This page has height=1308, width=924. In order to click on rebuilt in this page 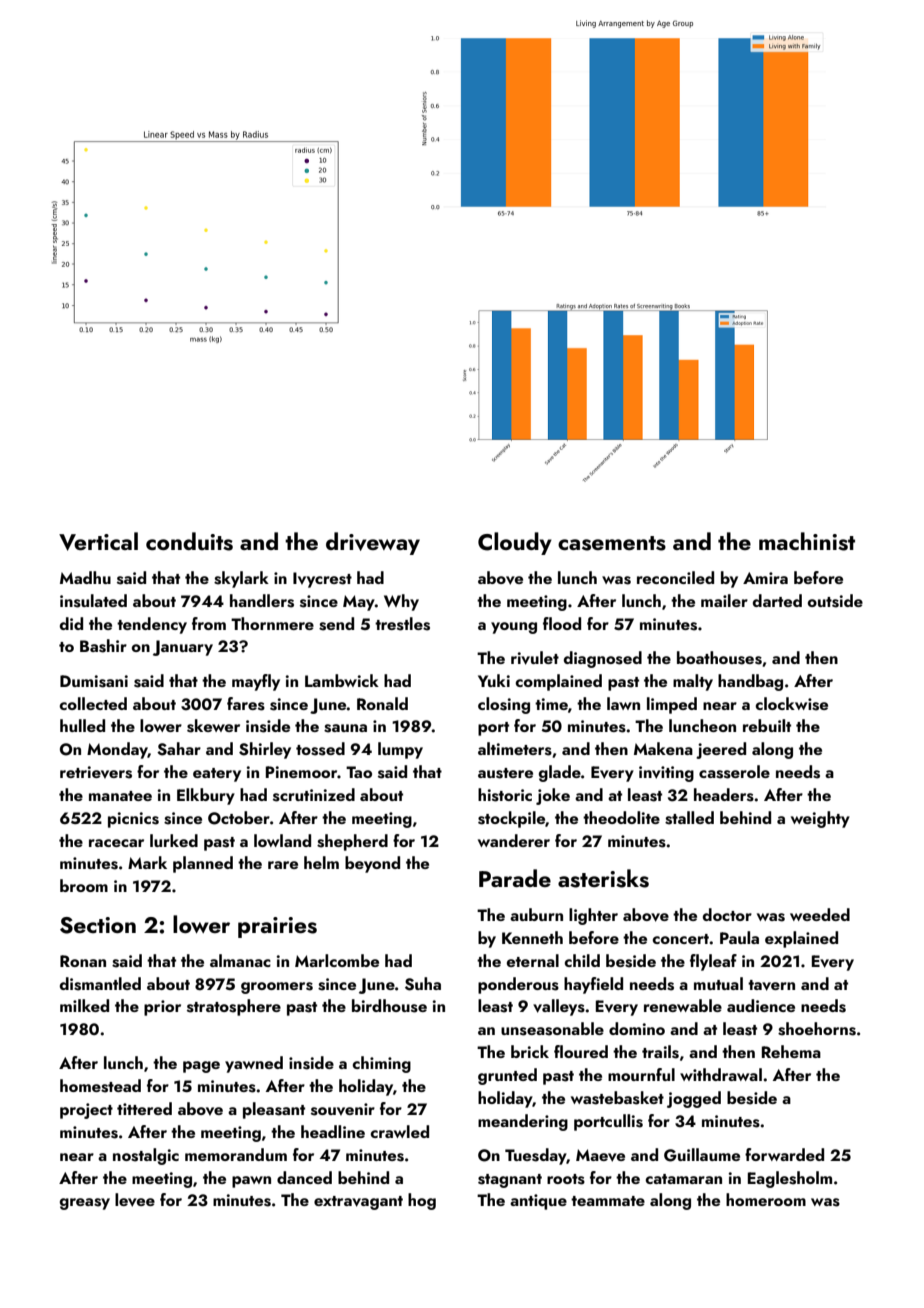, I will do `click(767, 725)`.
